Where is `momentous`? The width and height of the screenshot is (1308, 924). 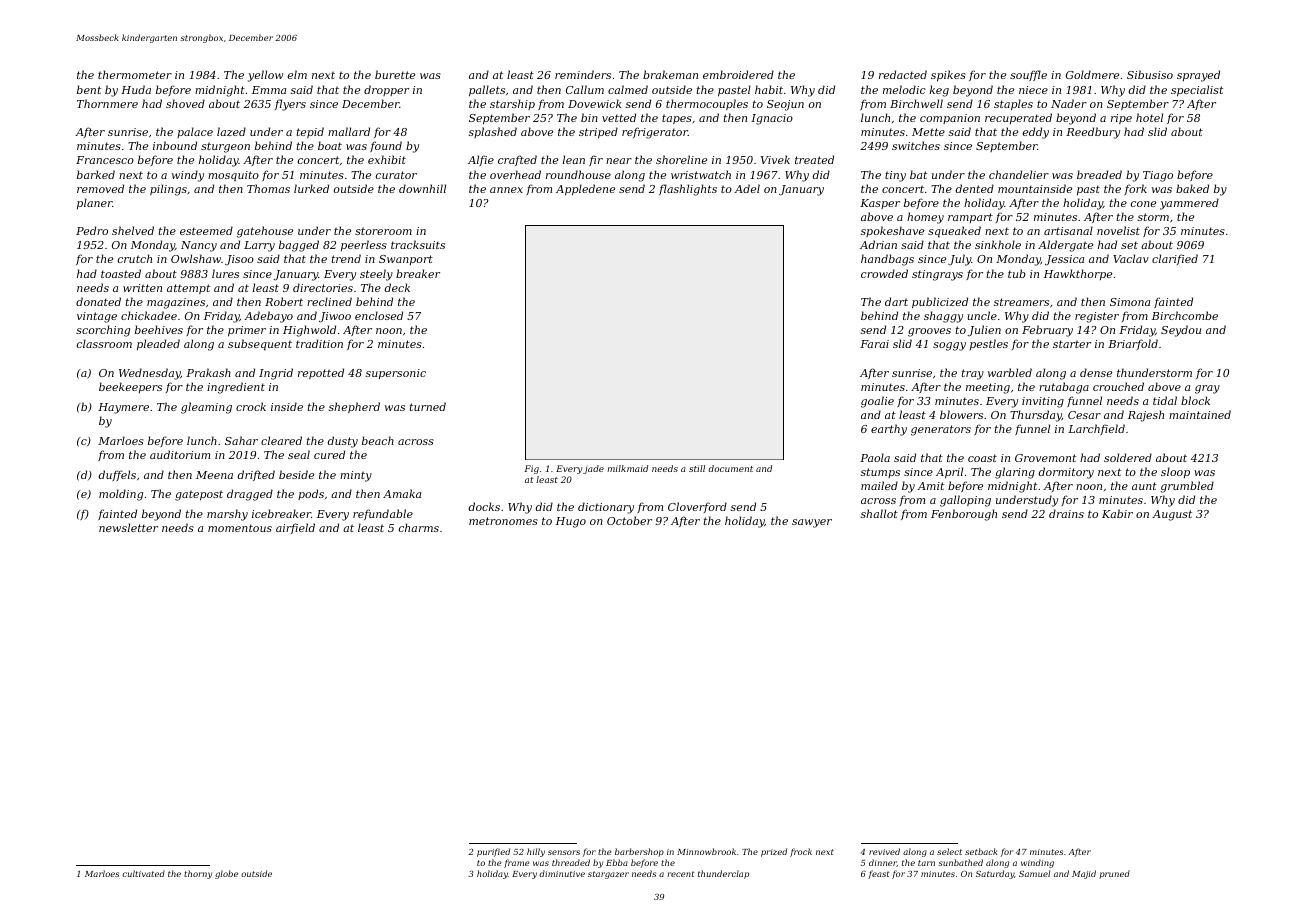 momentous is located at coordinates (240, 528).
